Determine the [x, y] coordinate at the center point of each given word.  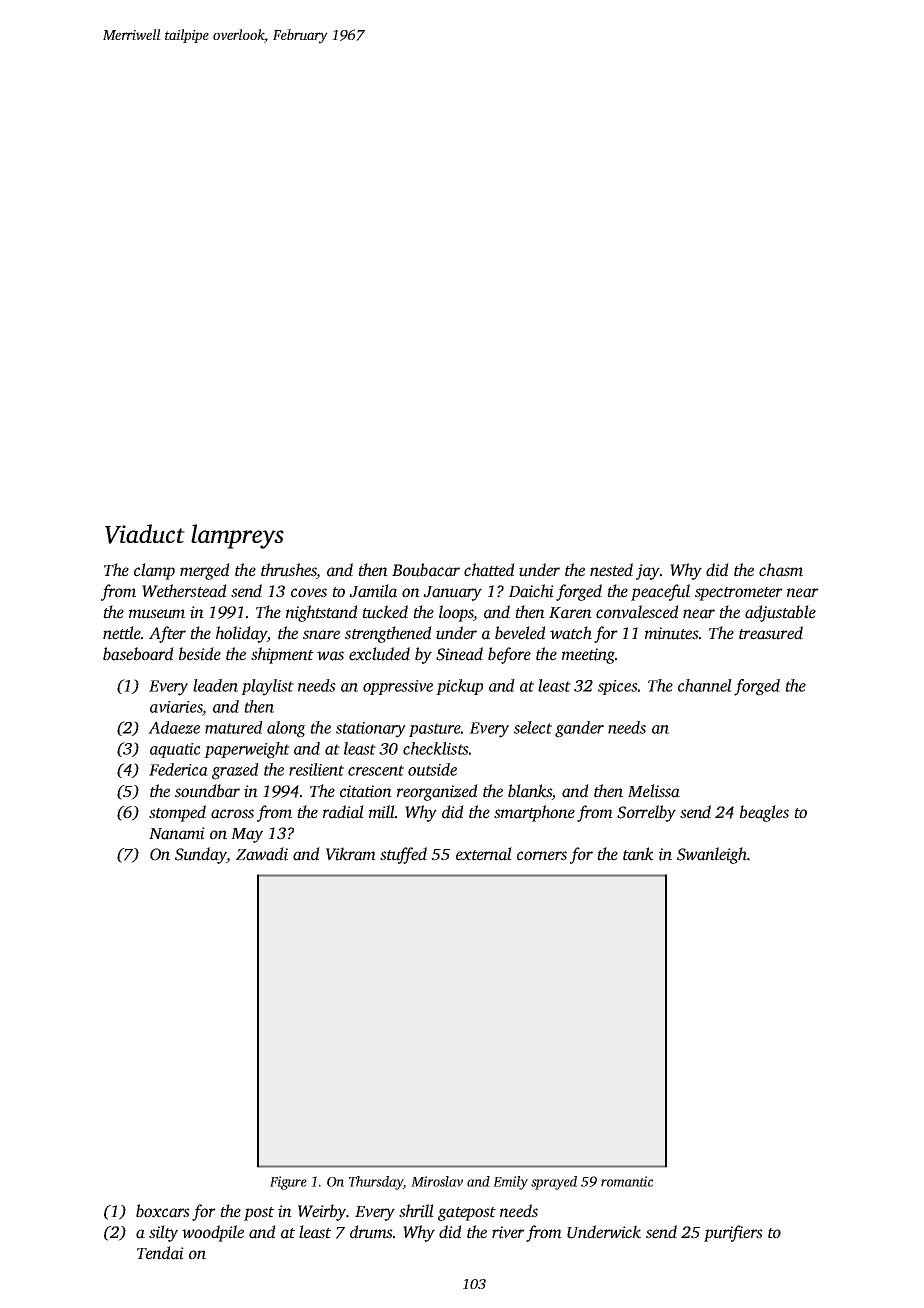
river [508, 1232]
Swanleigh [712, 855]
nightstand [322, 613]
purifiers [733, 1233]
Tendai [160, 1253]
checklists [436, 748]
